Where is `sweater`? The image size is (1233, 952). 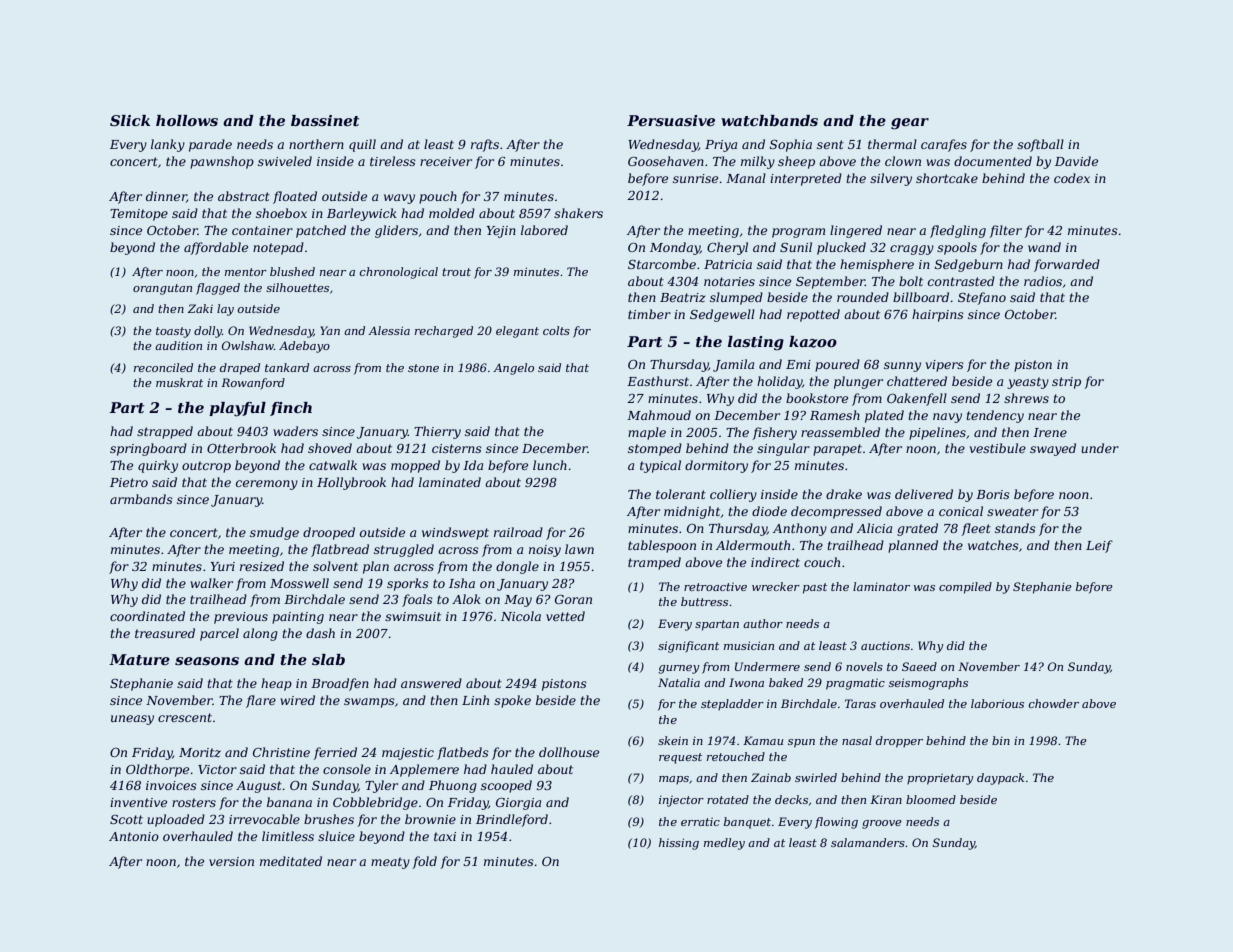 sweater is located at coordinates (1012, 511).
